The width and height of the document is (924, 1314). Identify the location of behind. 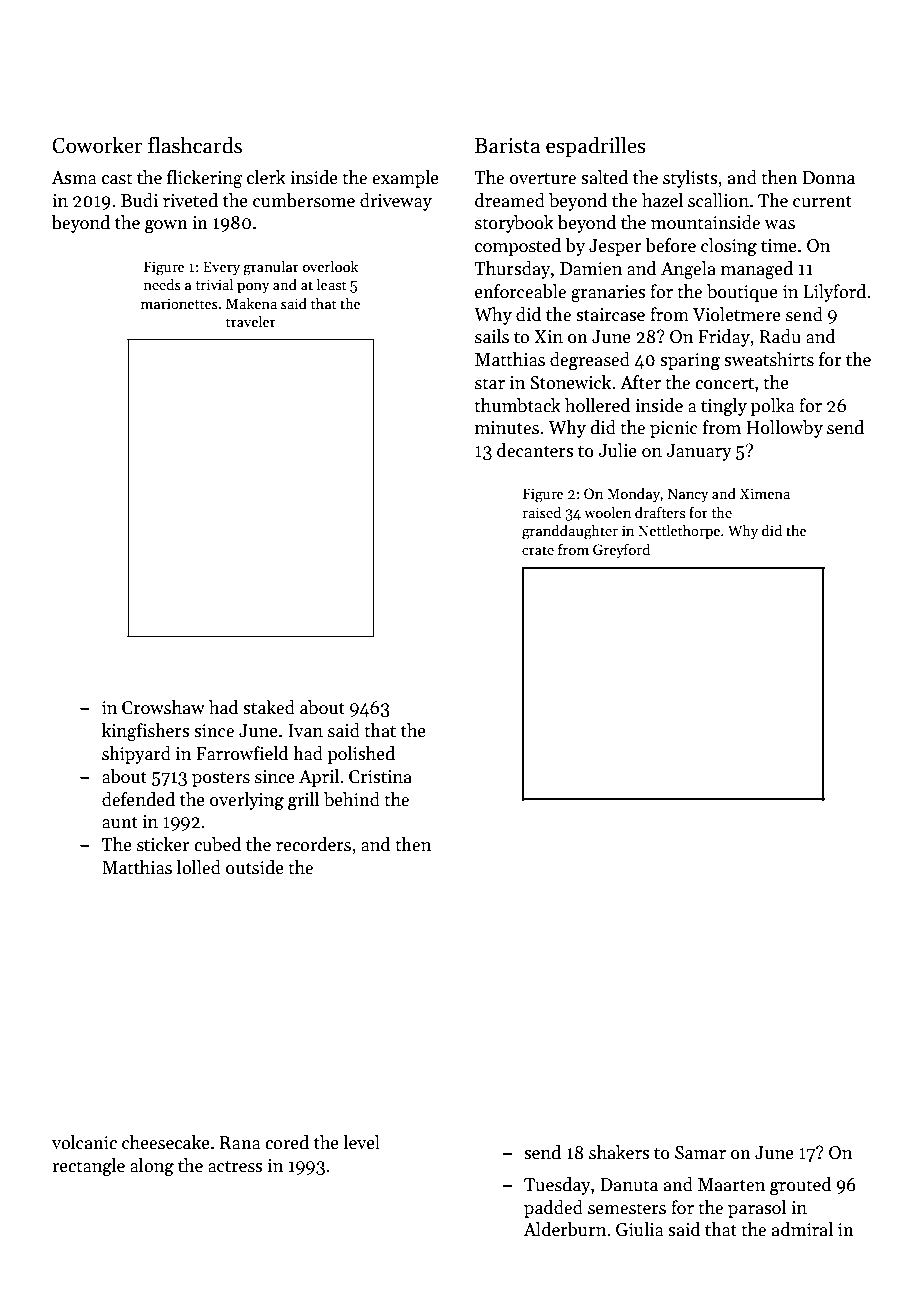
(352, 799).
